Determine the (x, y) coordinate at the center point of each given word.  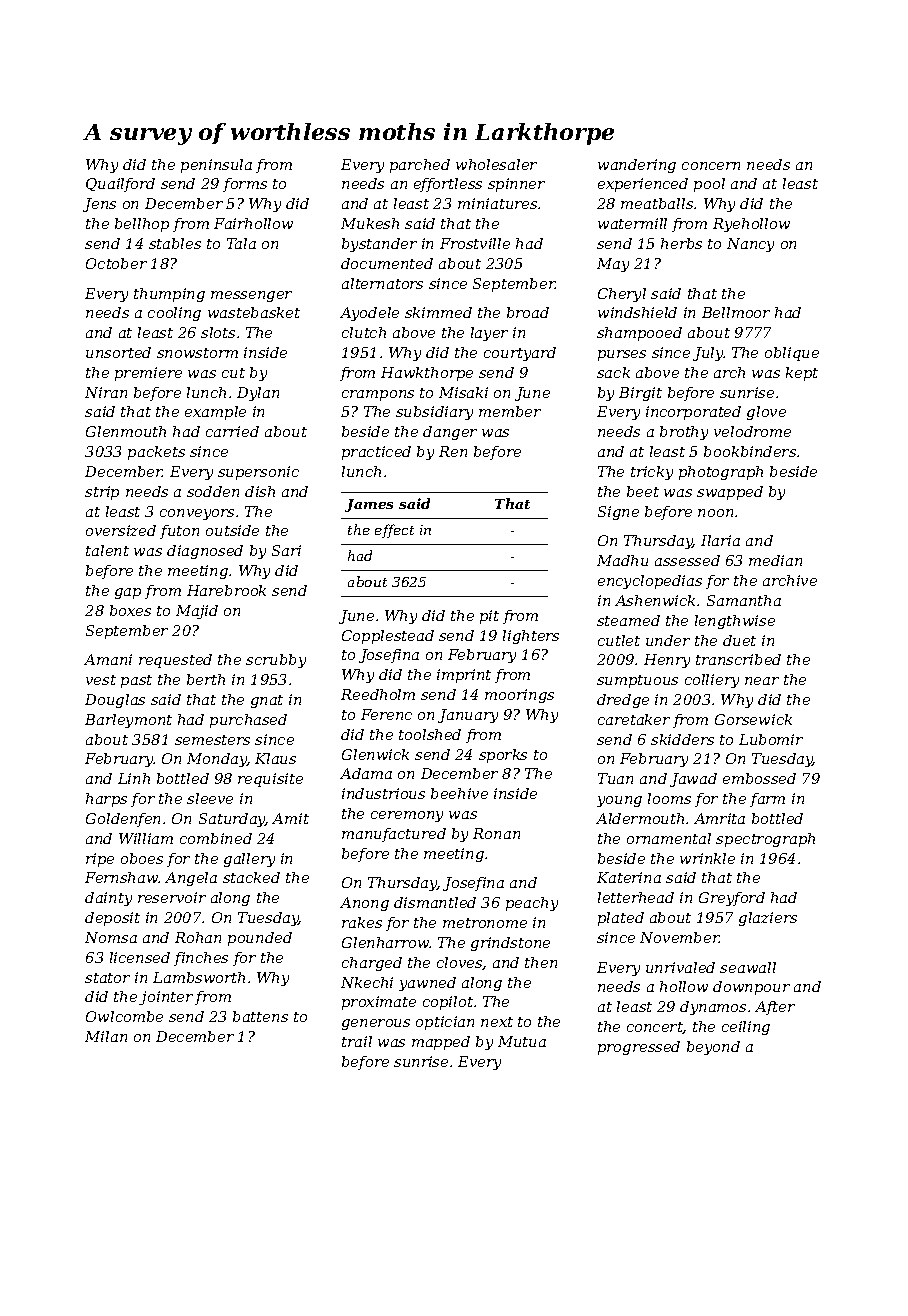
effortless (448, 185)
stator (107, 978)
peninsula (216, 166)
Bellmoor (736, 312)
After (775, 1008)
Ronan (496, 833)
